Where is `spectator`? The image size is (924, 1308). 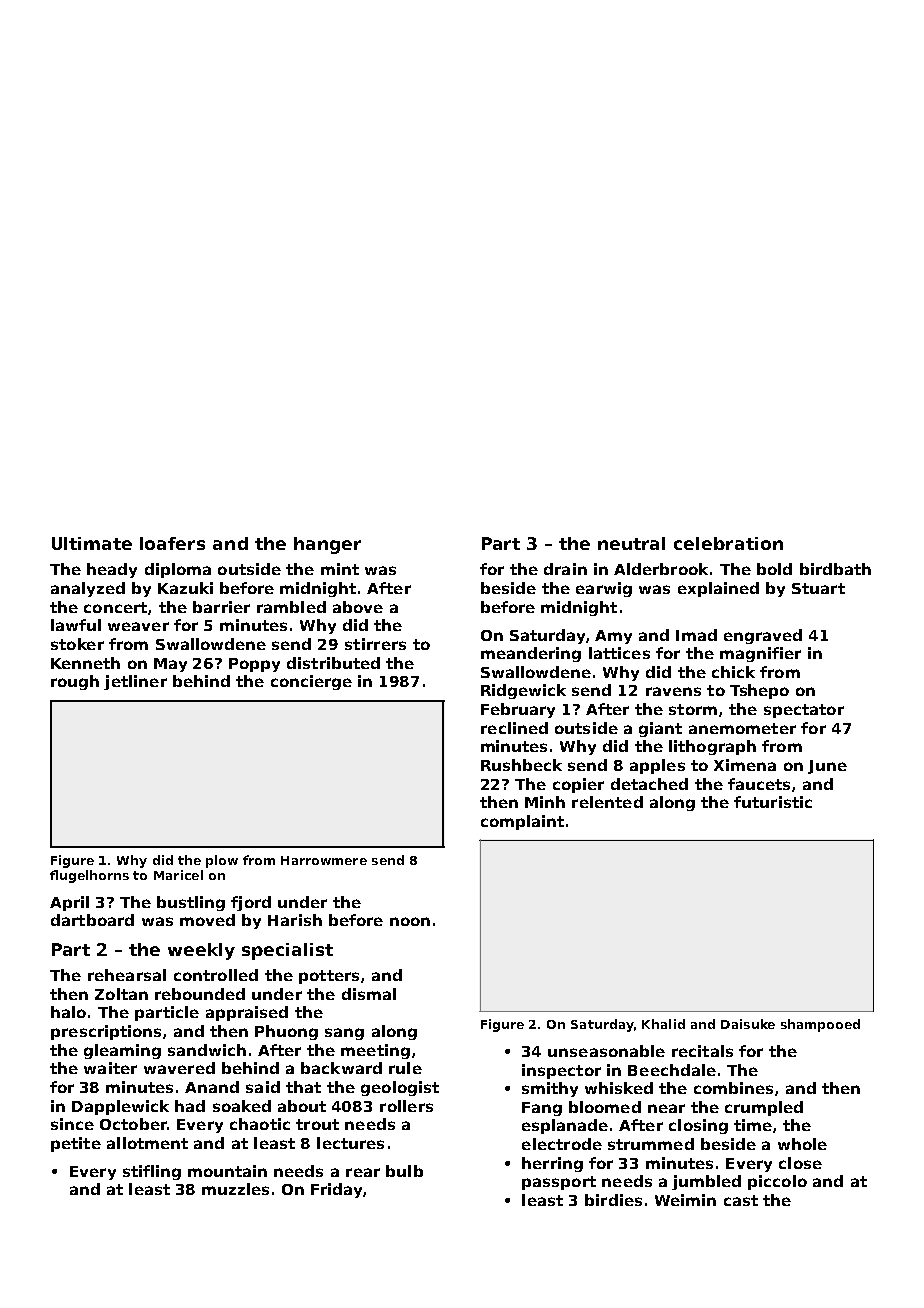 spectator is located at coordinates (804, 711).
